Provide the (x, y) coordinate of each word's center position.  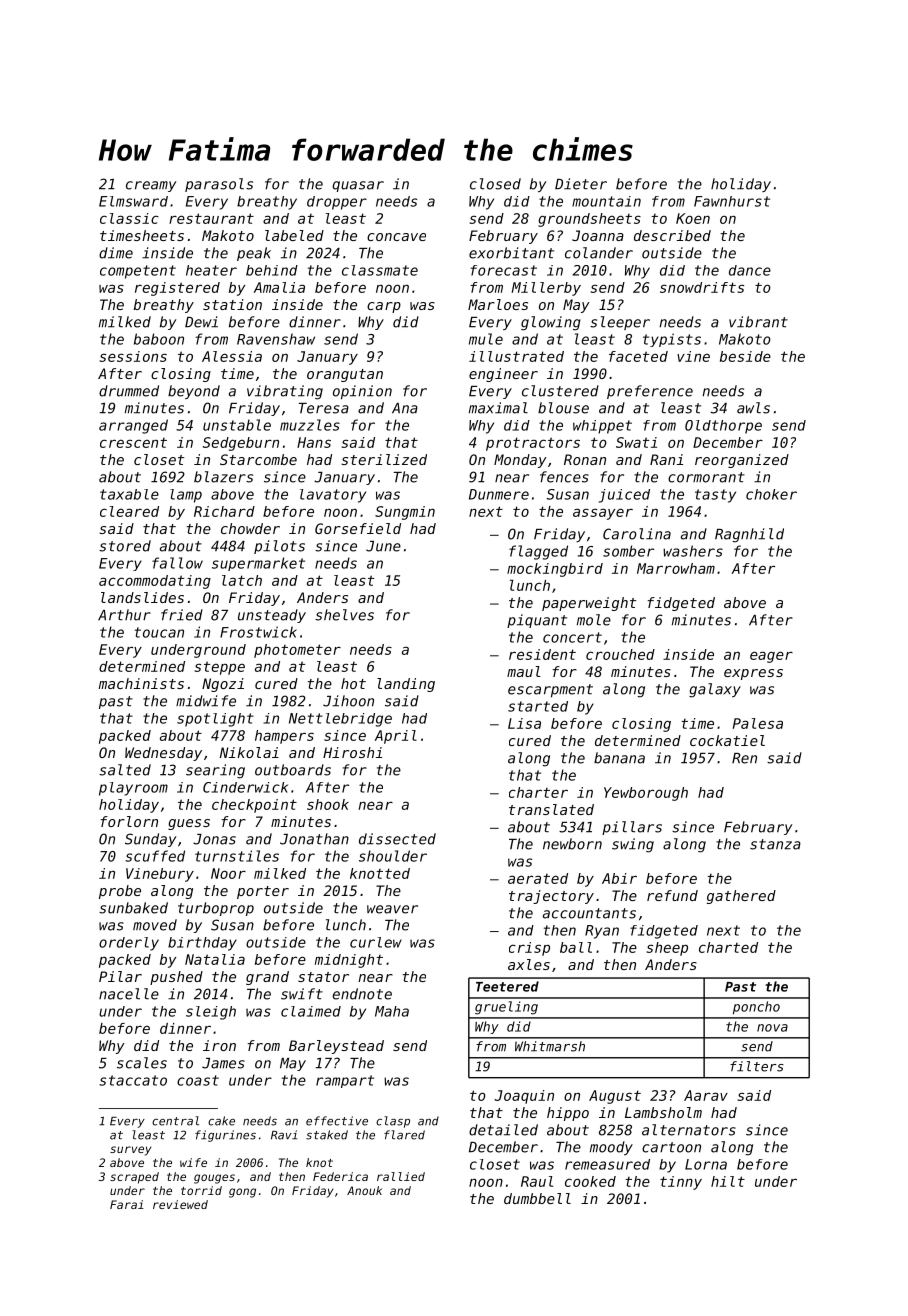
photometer (297, 651)
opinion (362, 392)
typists (672, 340)
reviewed (180, 1204)
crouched (620, 654)
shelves (344, 615)
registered (177, 289)
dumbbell (537, 1198)
